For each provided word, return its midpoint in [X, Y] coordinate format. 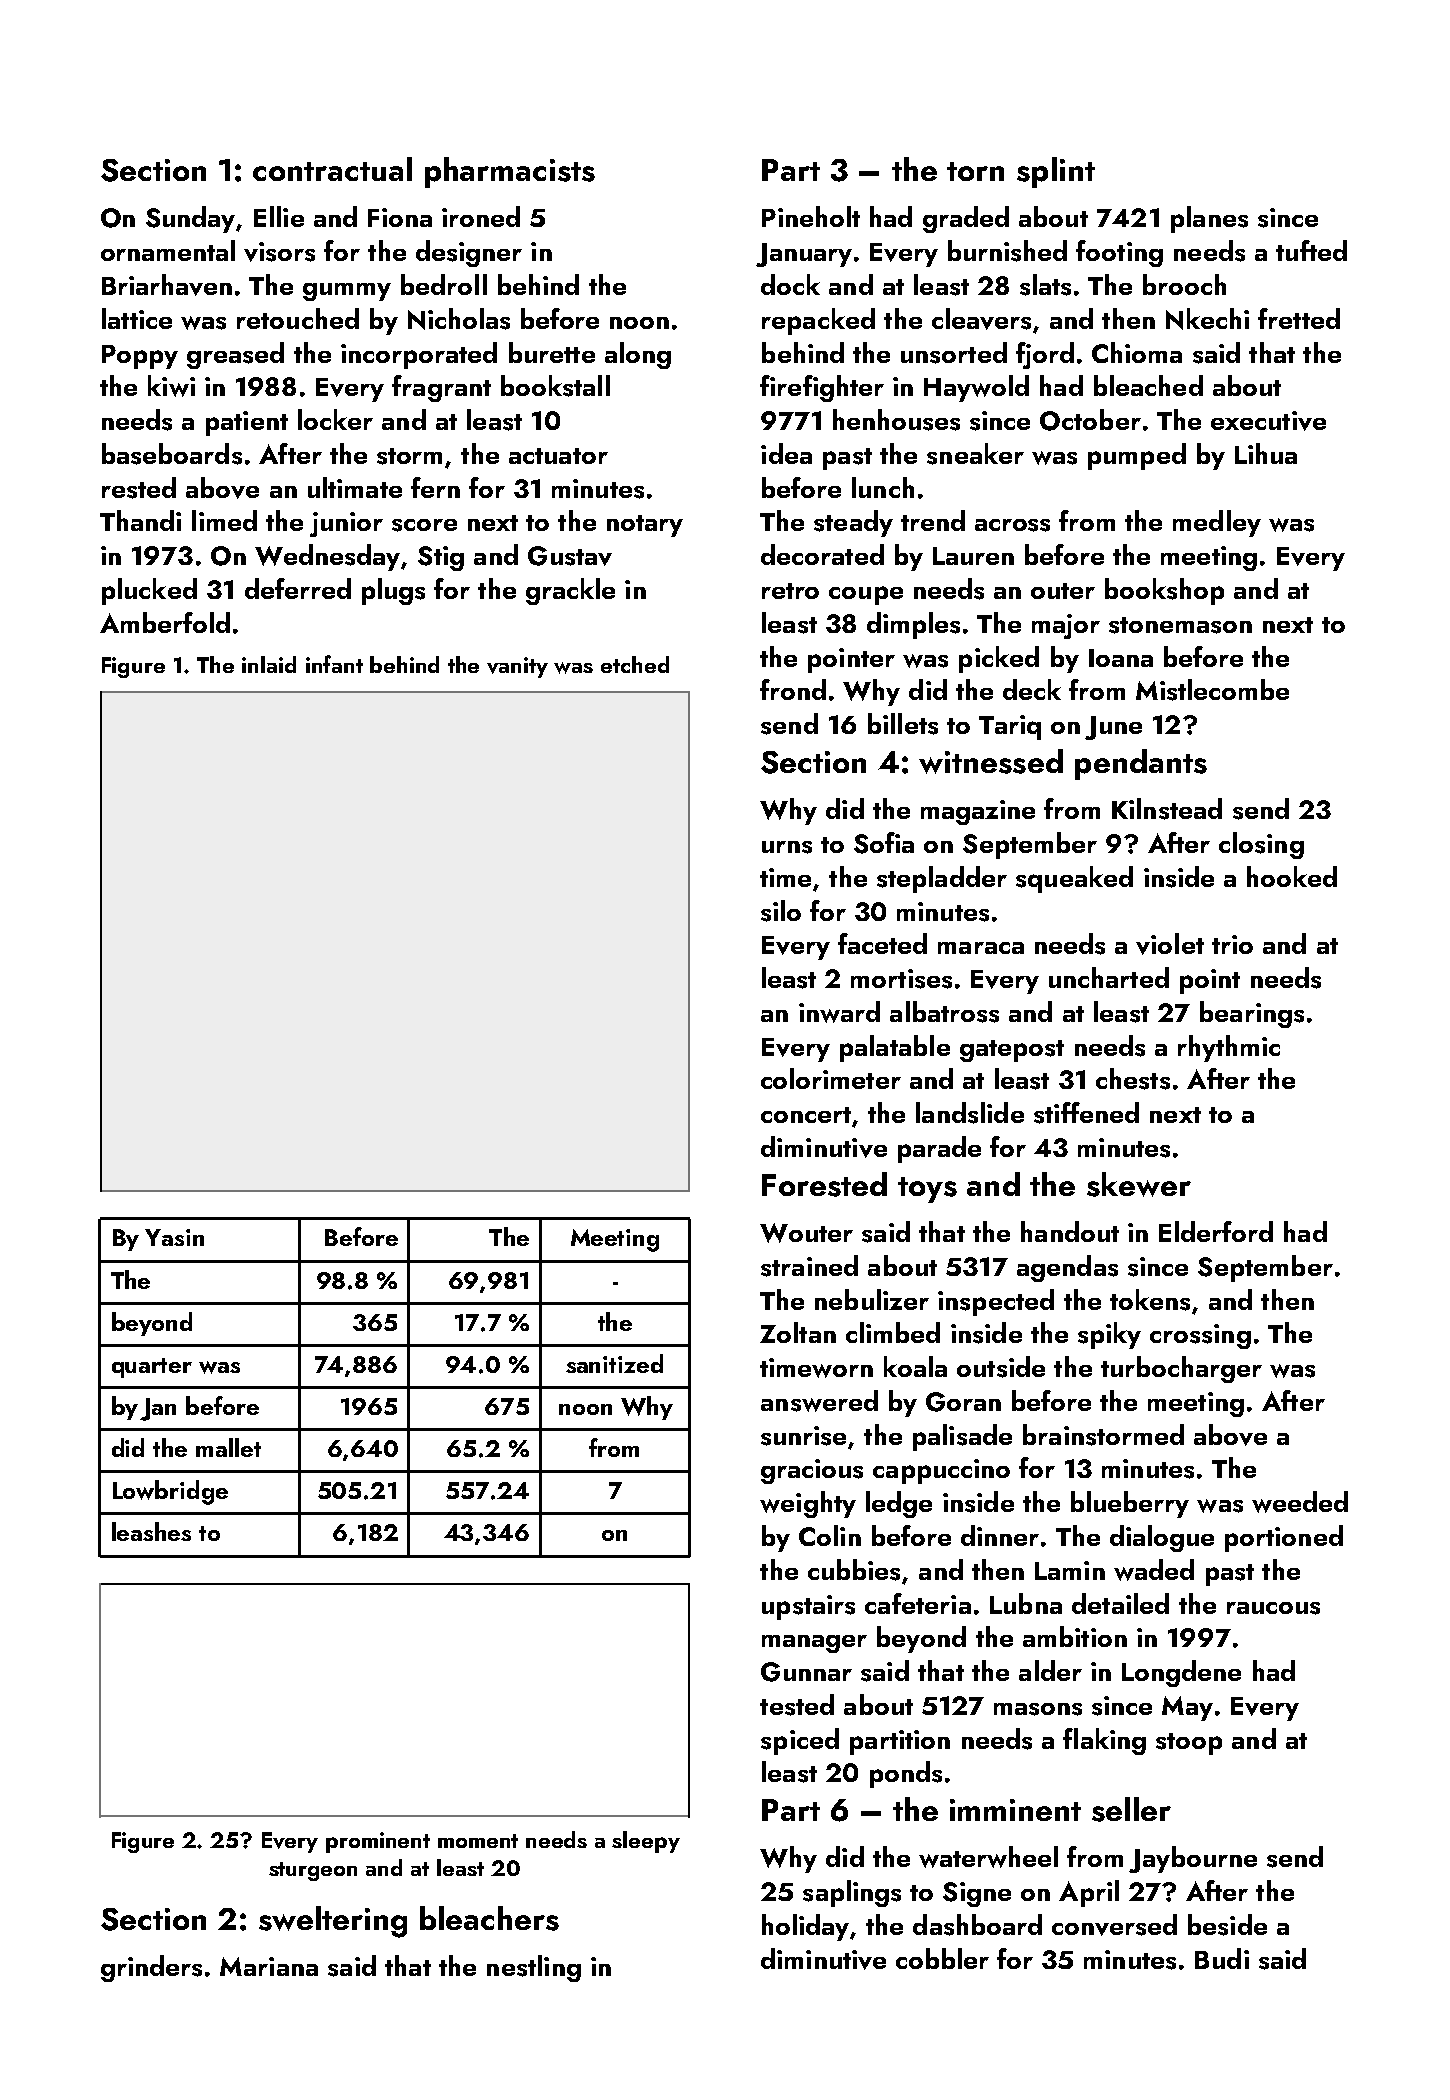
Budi [1222, 1958]
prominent [378, 1842]
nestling [534, 1968]
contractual [332, 169]
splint [1056, 172]
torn [975, 171]
